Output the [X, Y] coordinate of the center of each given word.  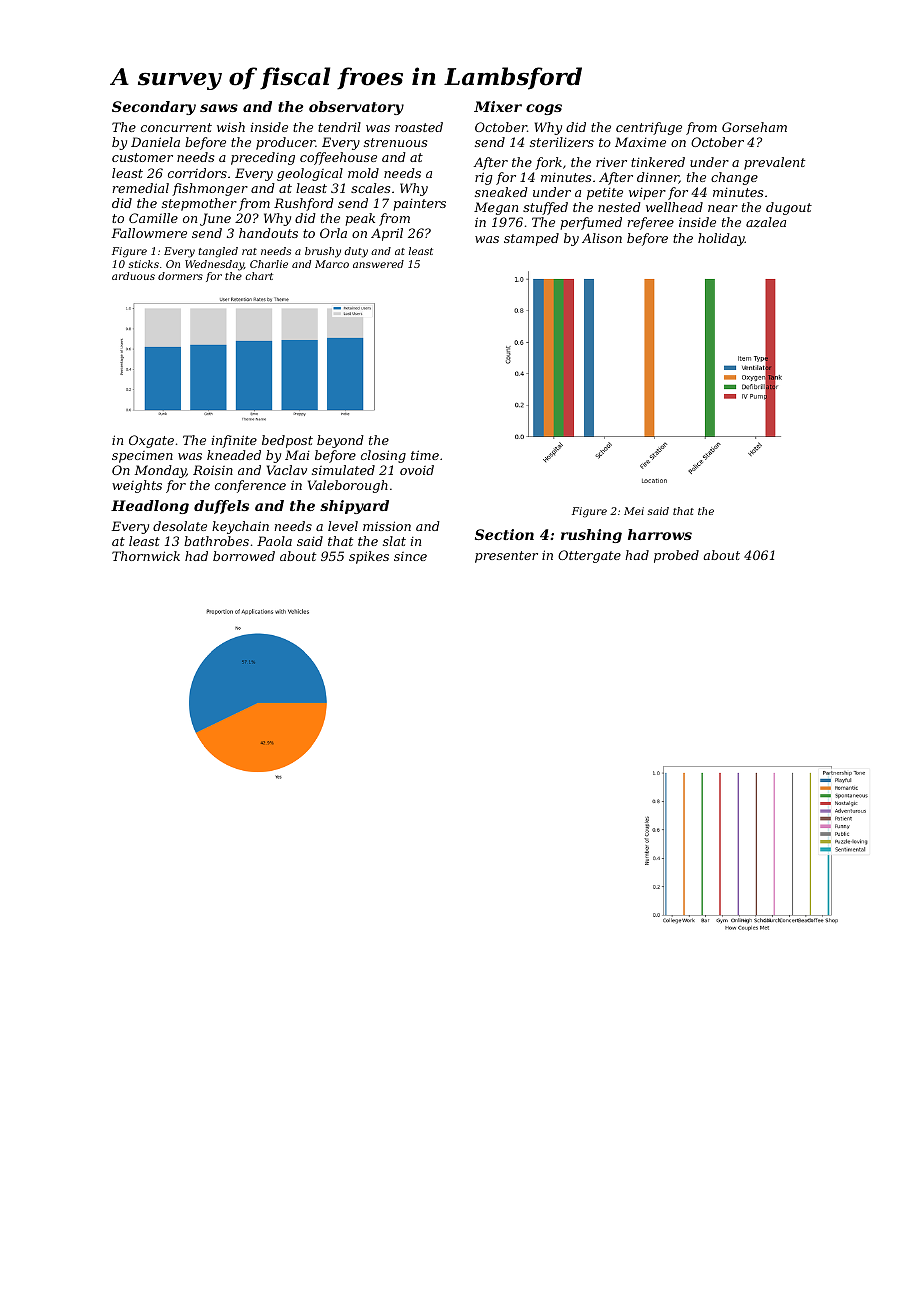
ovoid [417, 470]
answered [378, 264]
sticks [144, 264]
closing [383, 456]
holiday [721, 239]
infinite [234, 441]
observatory [356, 108]
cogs [544, 109]
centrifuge [649, 128]
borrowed [244, 556]
